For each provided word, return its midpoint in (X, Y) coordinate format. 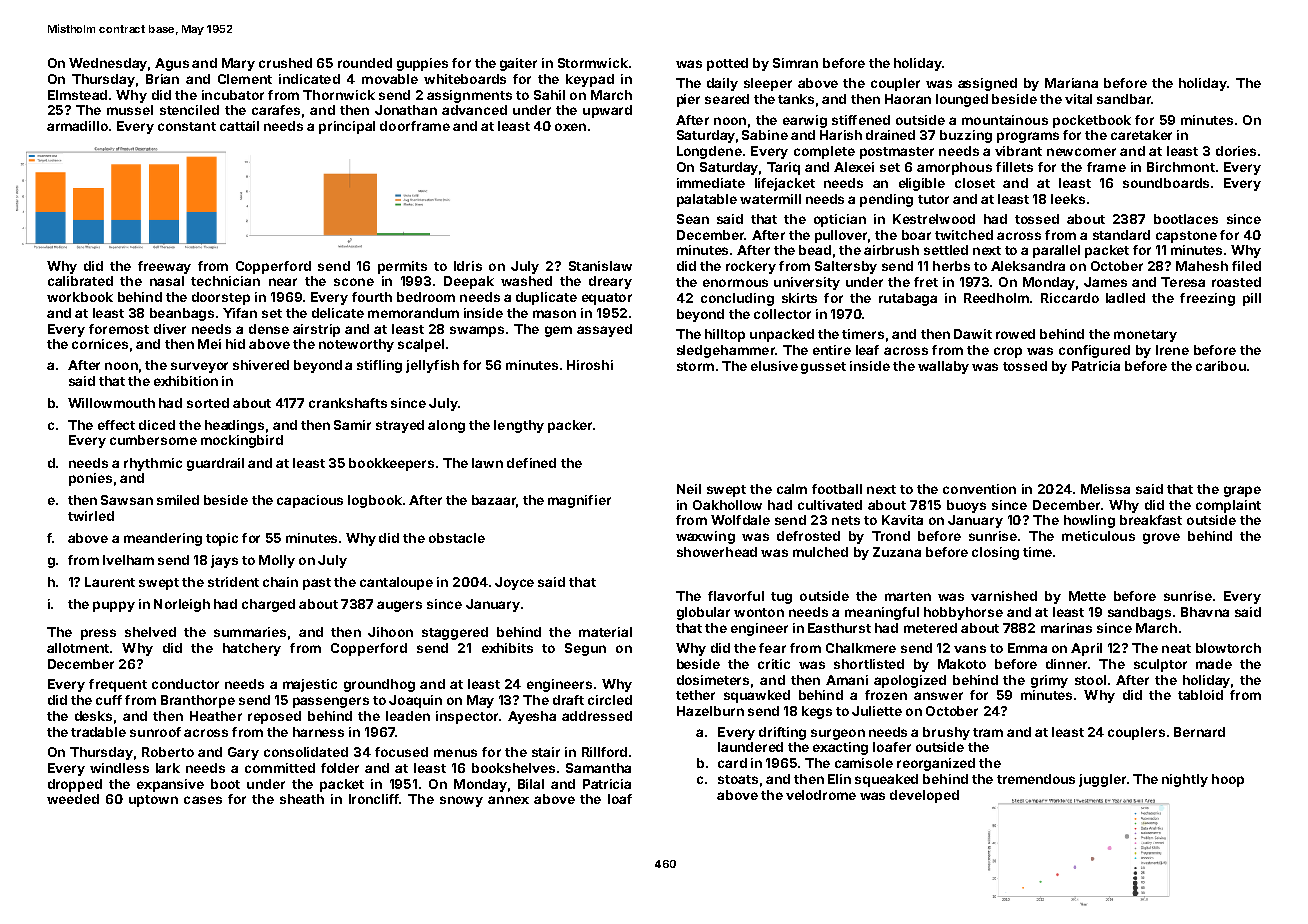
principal (347, 127)
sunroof (155, 732)
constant (187, 126)
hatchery (252, 649)
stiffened (861, 120)
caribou (1221, 366)
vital (1078, 99)
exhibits (507, 648)
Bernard (1199, 732)
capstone (1186, 237)
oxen (570, 127)
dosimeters (713, 680)
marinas (1066, 628)
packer (570, 426)
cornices (100, 344)
